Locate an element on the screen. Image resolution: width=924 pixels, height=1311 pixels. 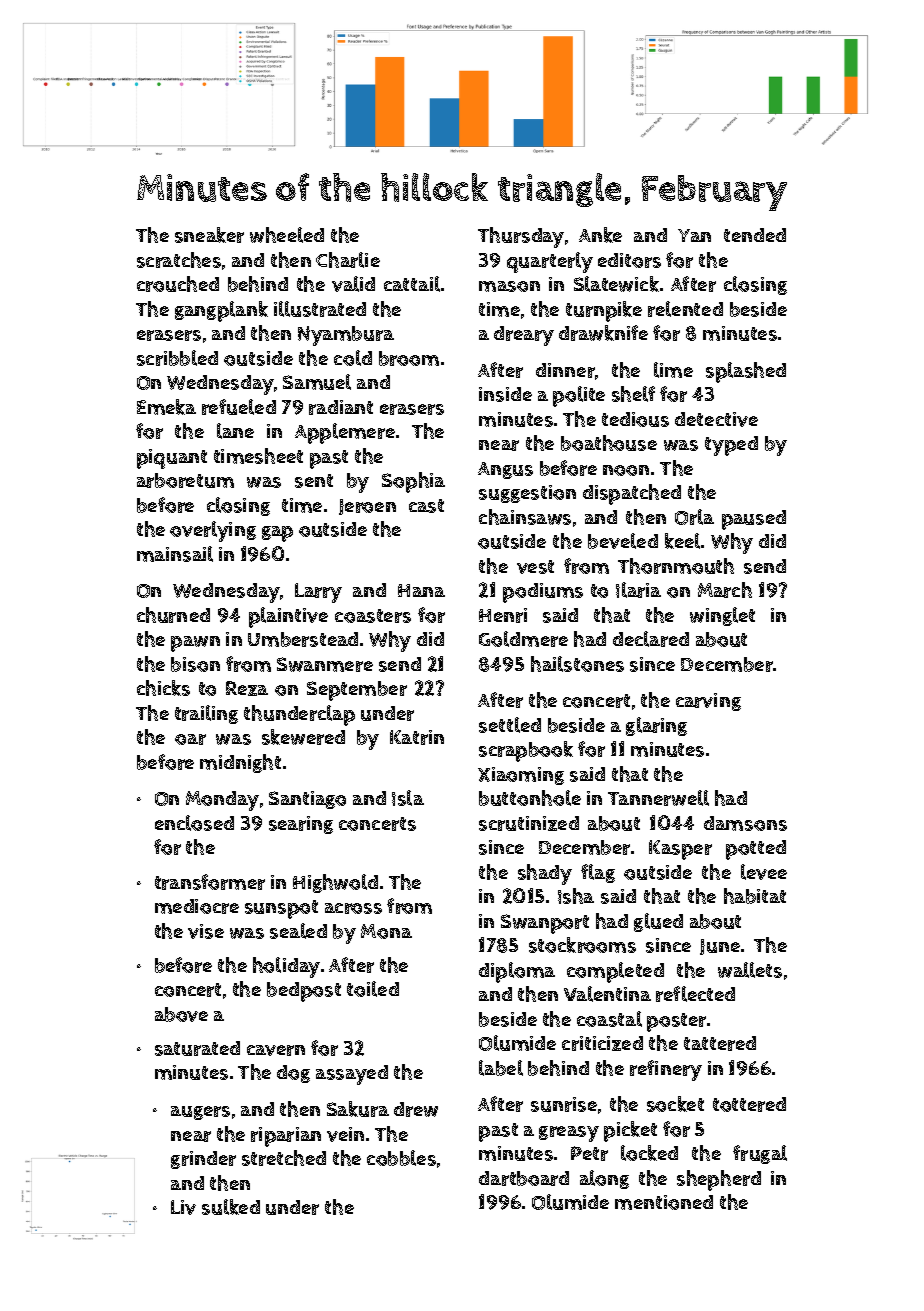
glued is located at coordinates (658, 922).
